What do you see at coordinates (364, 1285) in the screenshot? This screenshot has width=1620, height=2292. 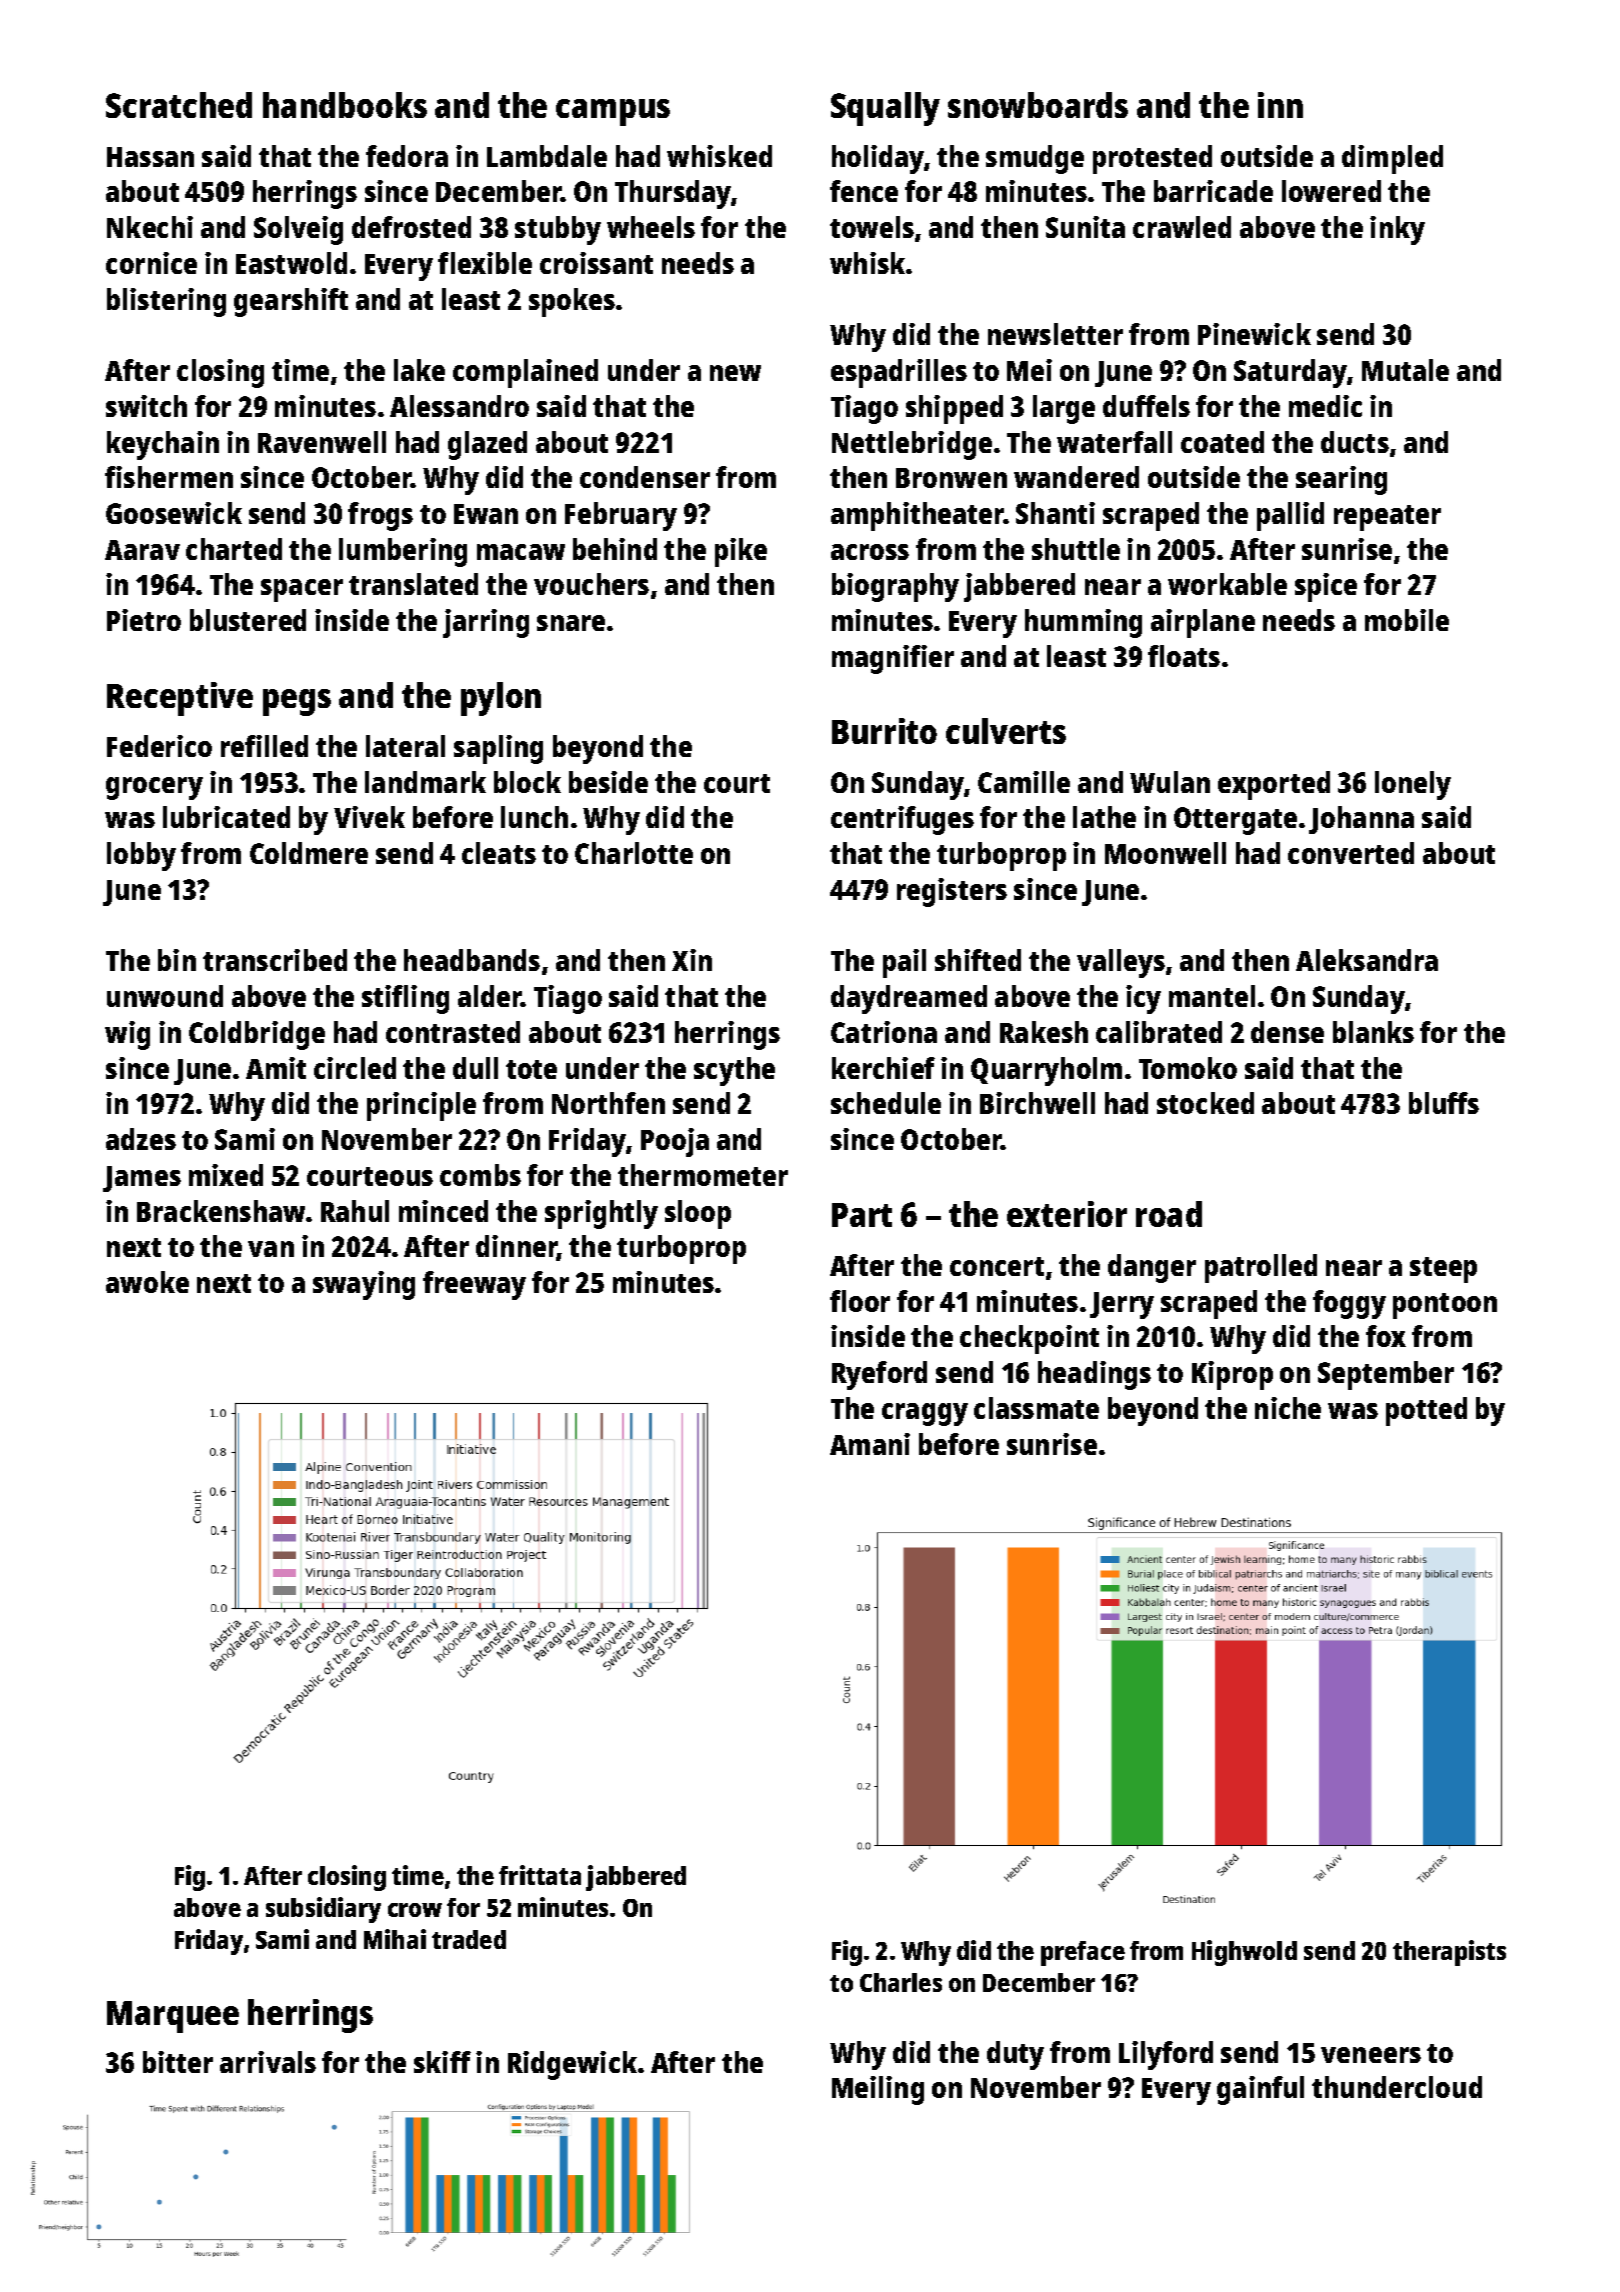 I see `swaying` at bounding box center [364, 1285].
